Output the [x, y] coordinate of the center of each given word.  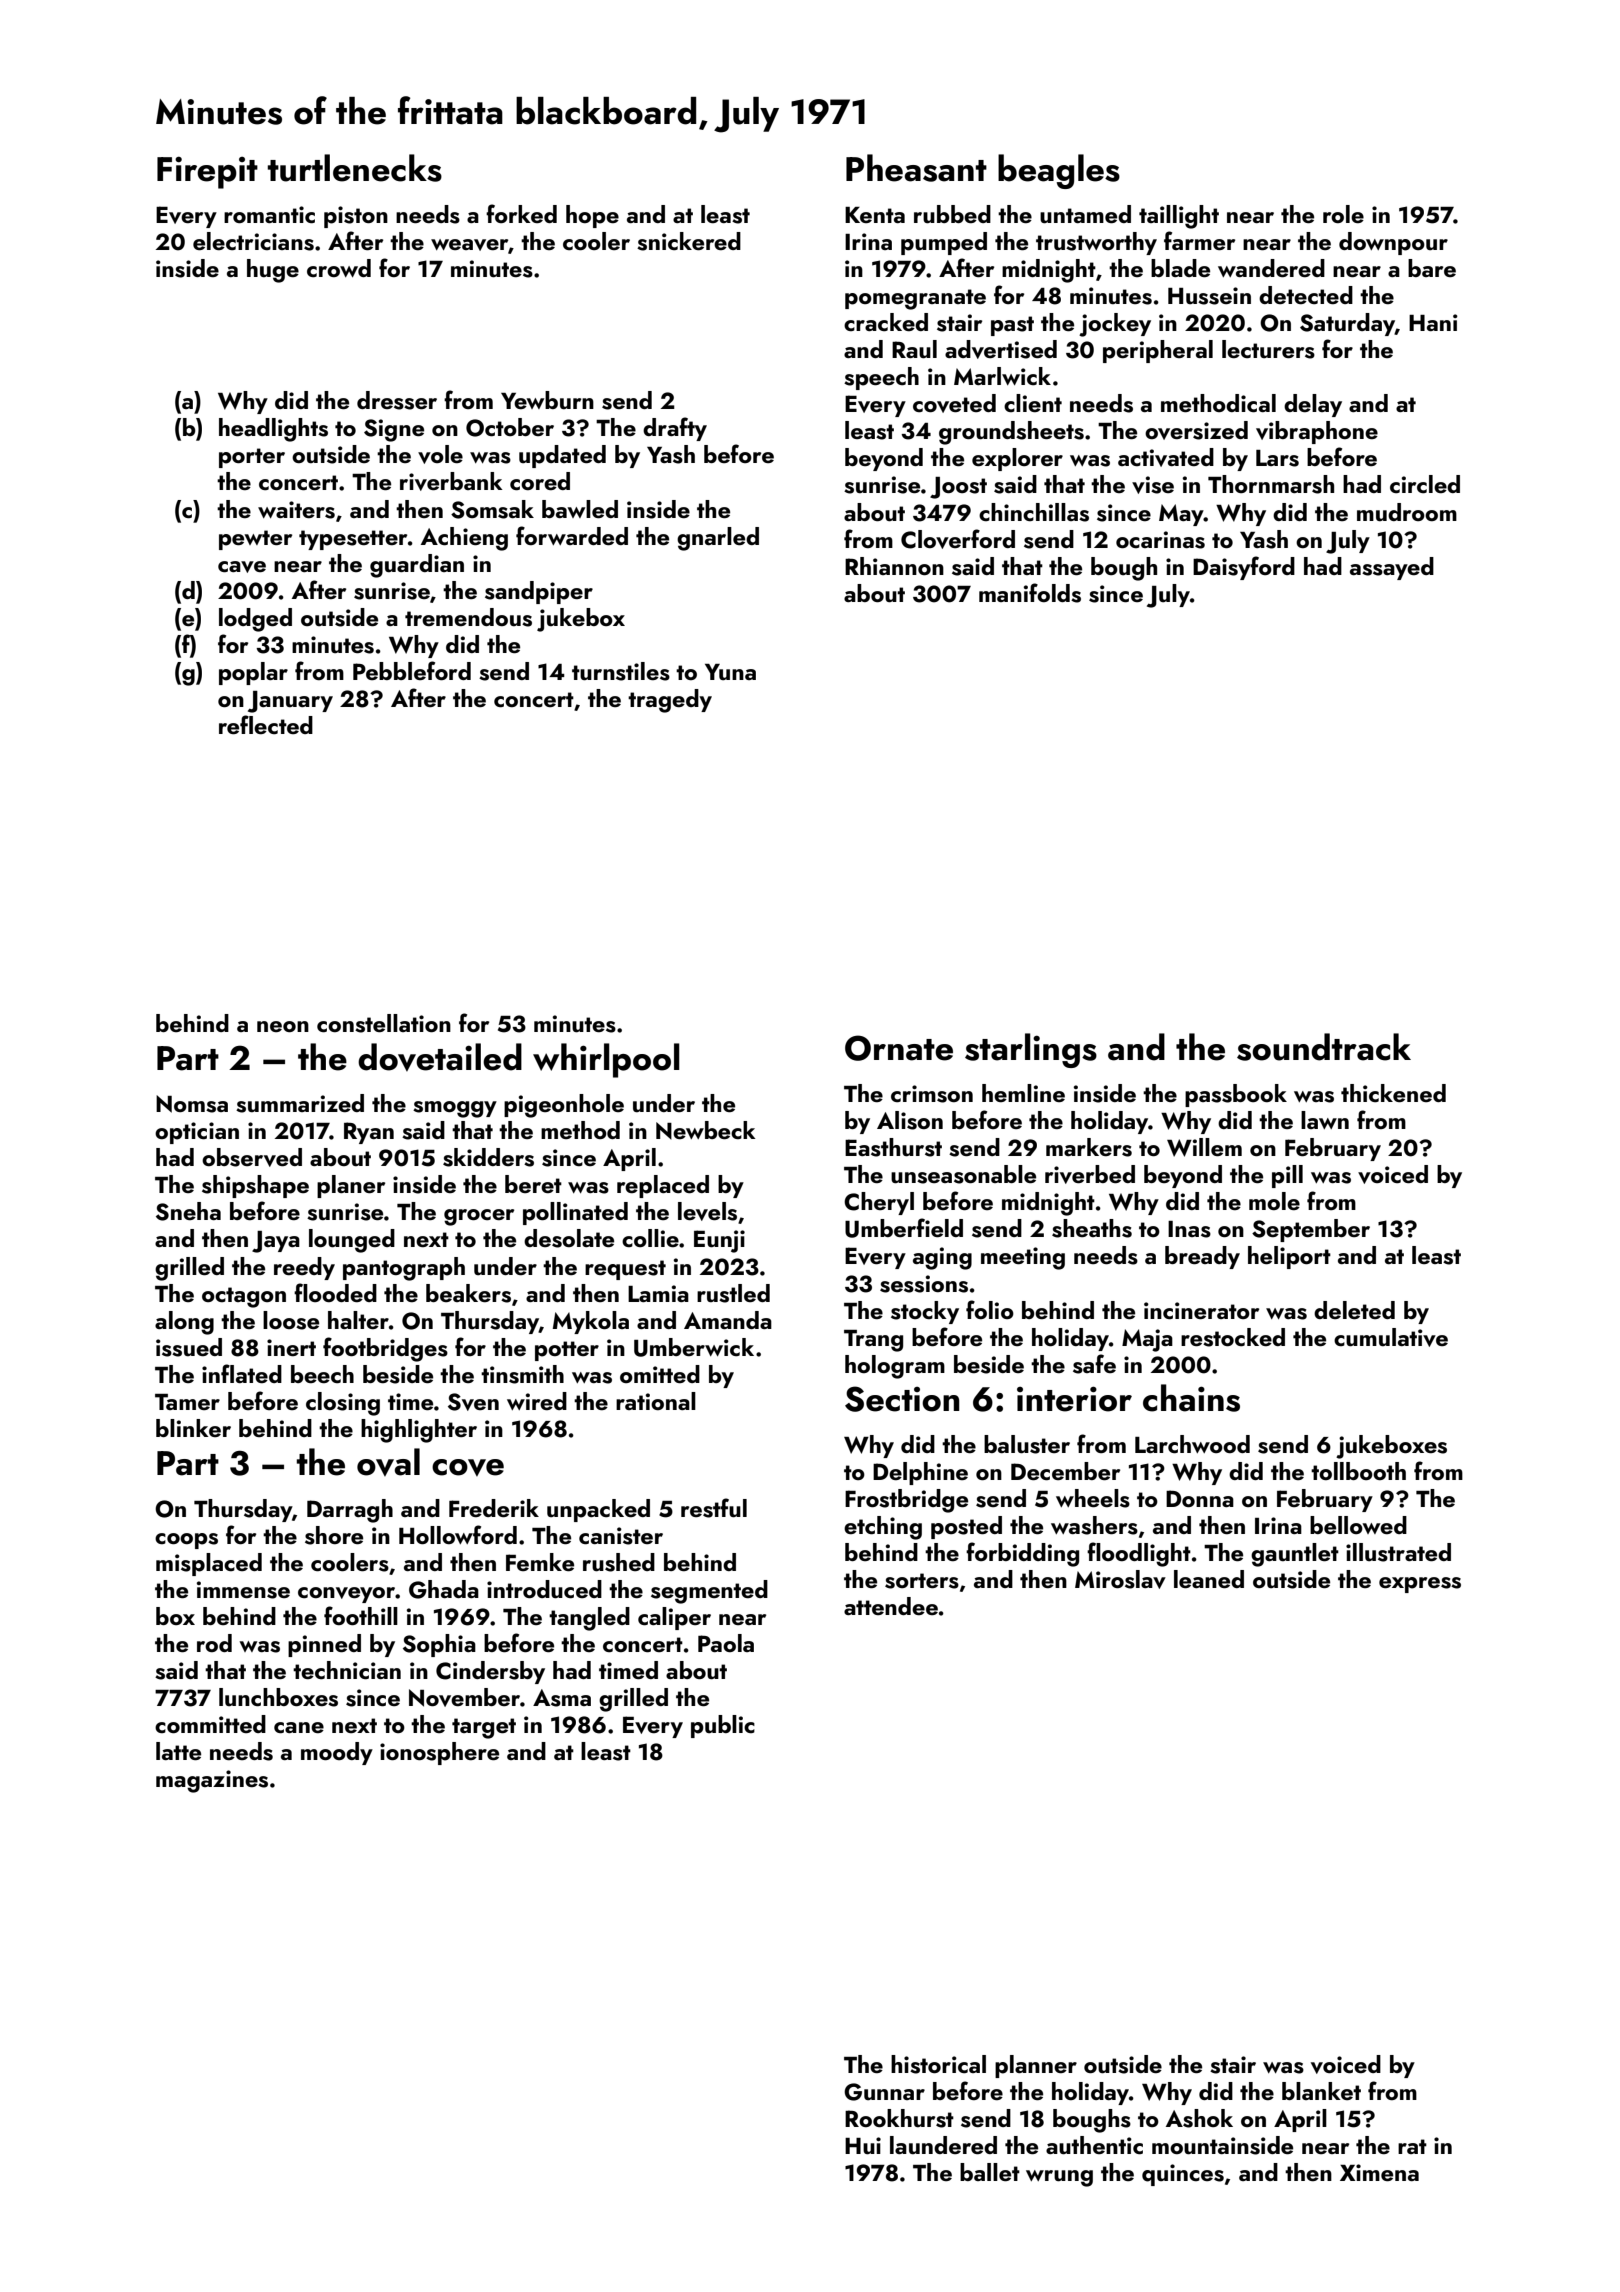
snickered [689, 241]
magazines [212, 1781]
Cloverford [958, 539]
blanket [1321, 2091]
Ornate [899, 1048]
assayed [1392, 568]
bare [1432, 268]
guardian [417, 566]
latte [178, 1751]
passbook [1236, 1095]
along [184, 1323]
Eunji [719, 1241]
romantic [269, 214]
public [723, 1726]
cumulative [1391, 1337]
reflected [266, 724]
